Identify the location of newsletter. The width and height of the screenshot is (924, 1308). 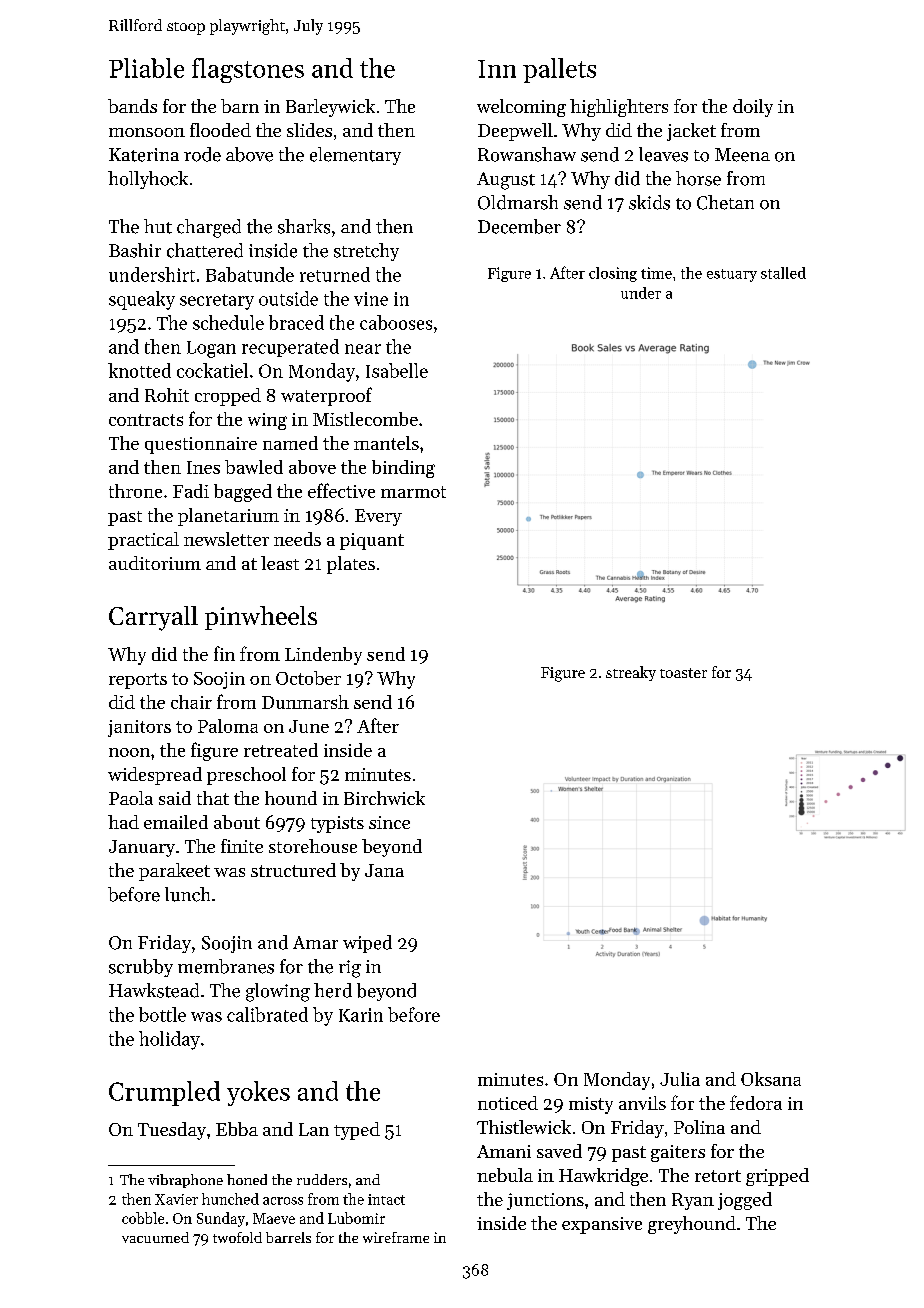
(226, 539).
